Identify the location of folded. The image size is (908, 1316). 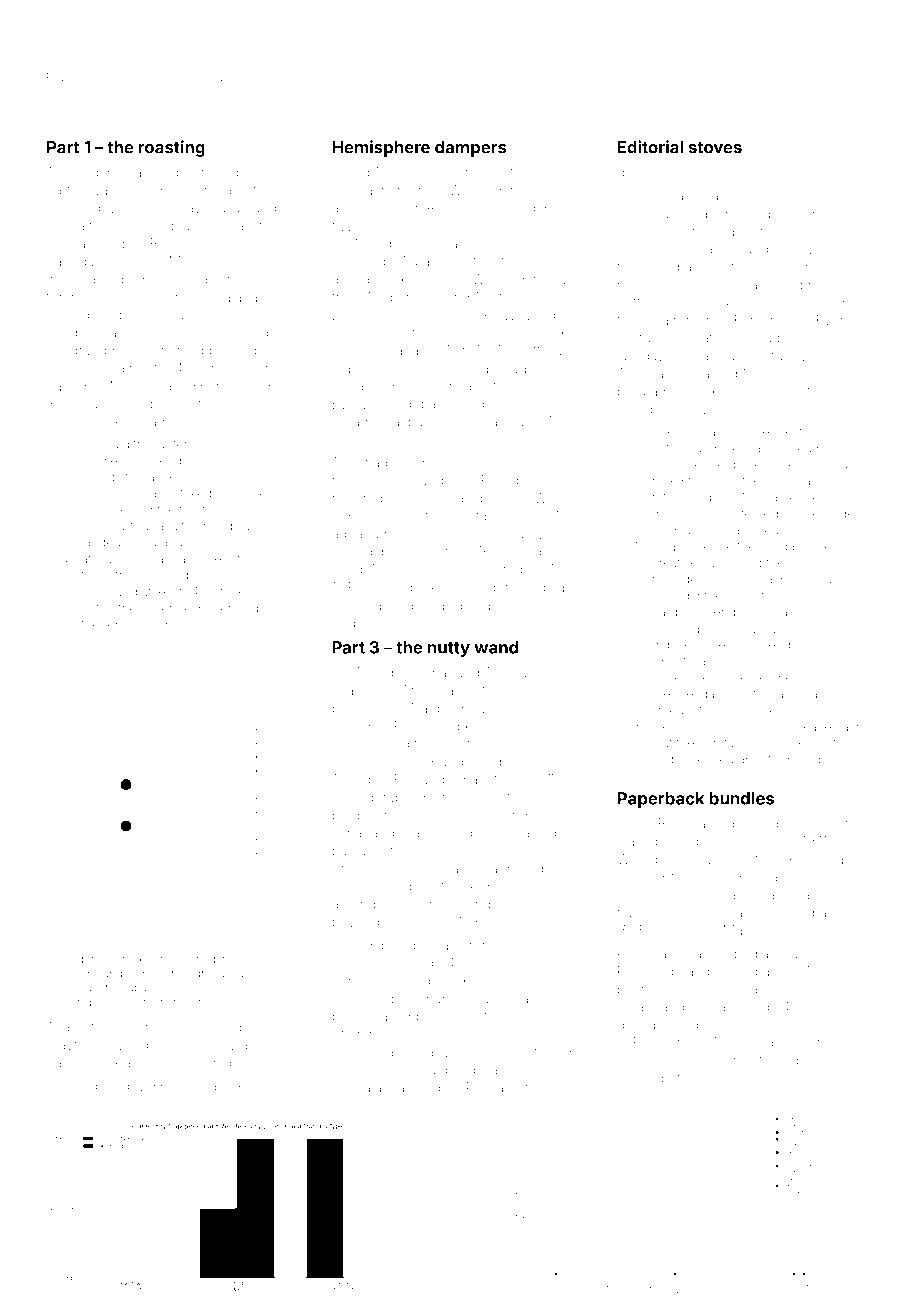
(778, 1060).
